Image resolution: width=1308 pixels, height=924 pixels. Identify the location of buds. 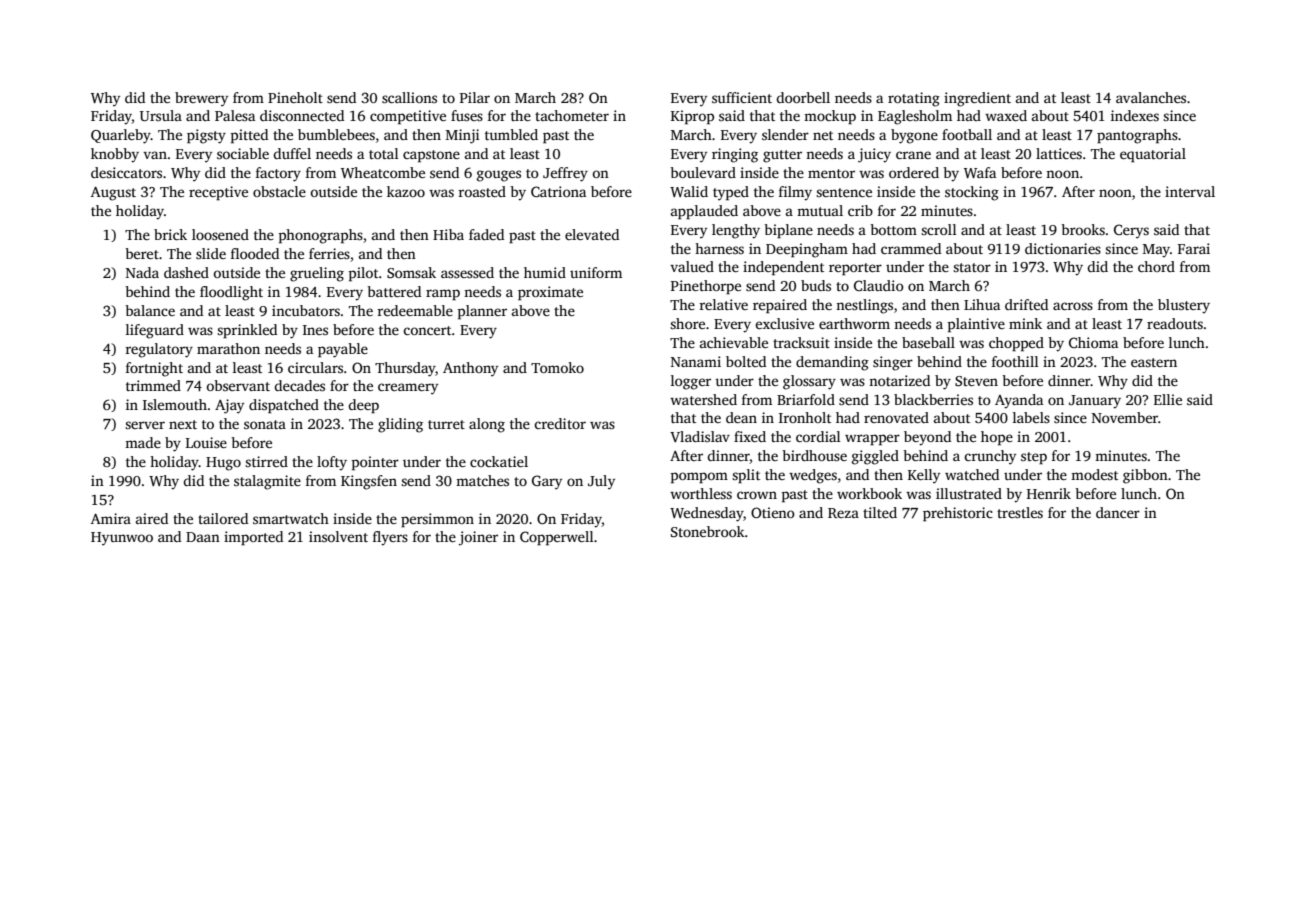
(816, 285).
